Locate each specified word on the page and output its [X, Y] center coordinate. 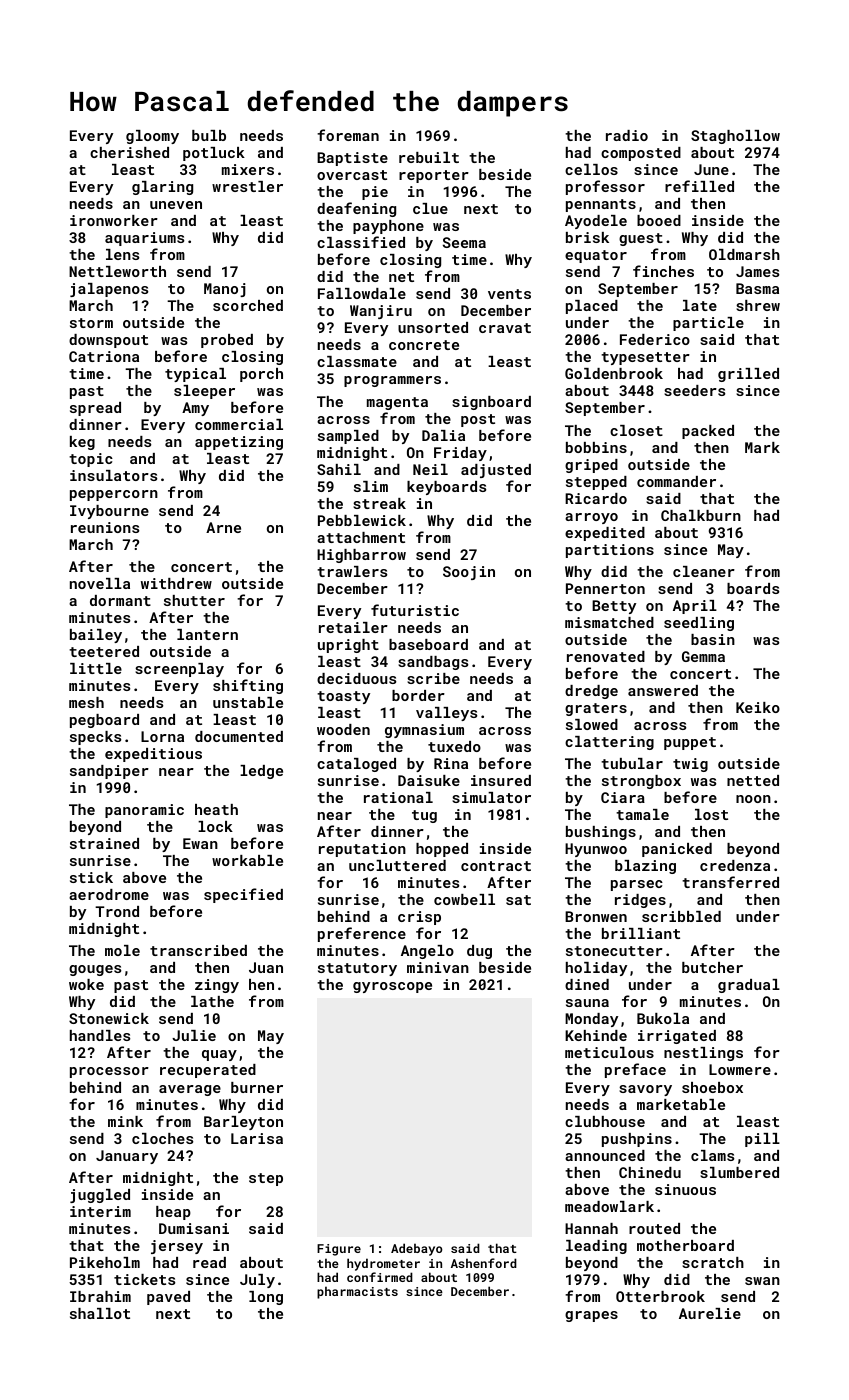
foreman [348, 135]
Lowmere [740, 1069]
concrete [424, 345]
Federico [655, 339]
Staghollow [735, 137]
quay [219, 1055]
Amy [195, 409]
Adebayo [417, 1249]
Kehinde [596, 1035]
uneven [176, 205]
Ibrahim [100, 1296]
